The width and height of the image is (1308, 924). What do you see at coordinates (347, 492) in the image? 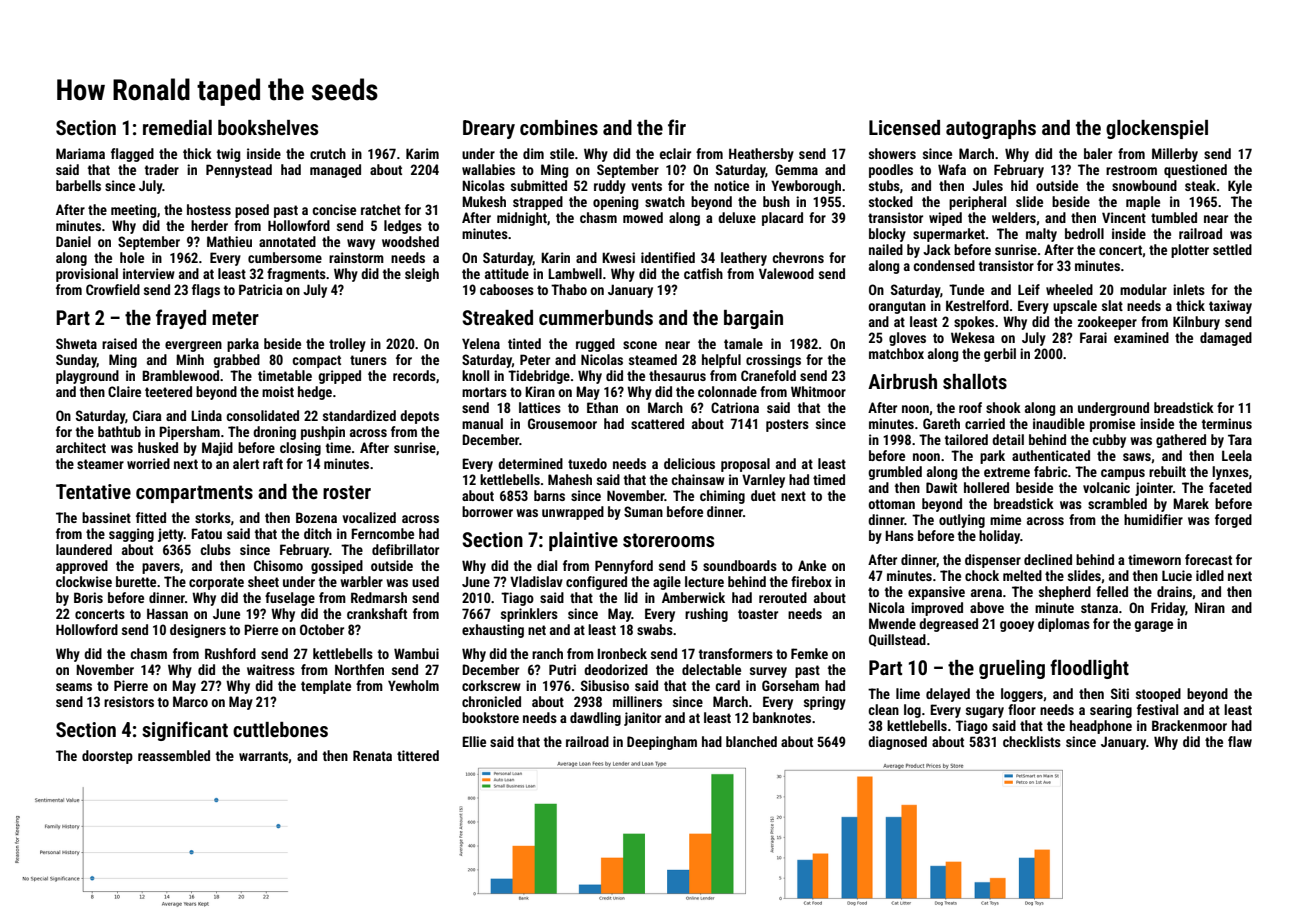
I see `roster` at bounding box center [347, 492].
